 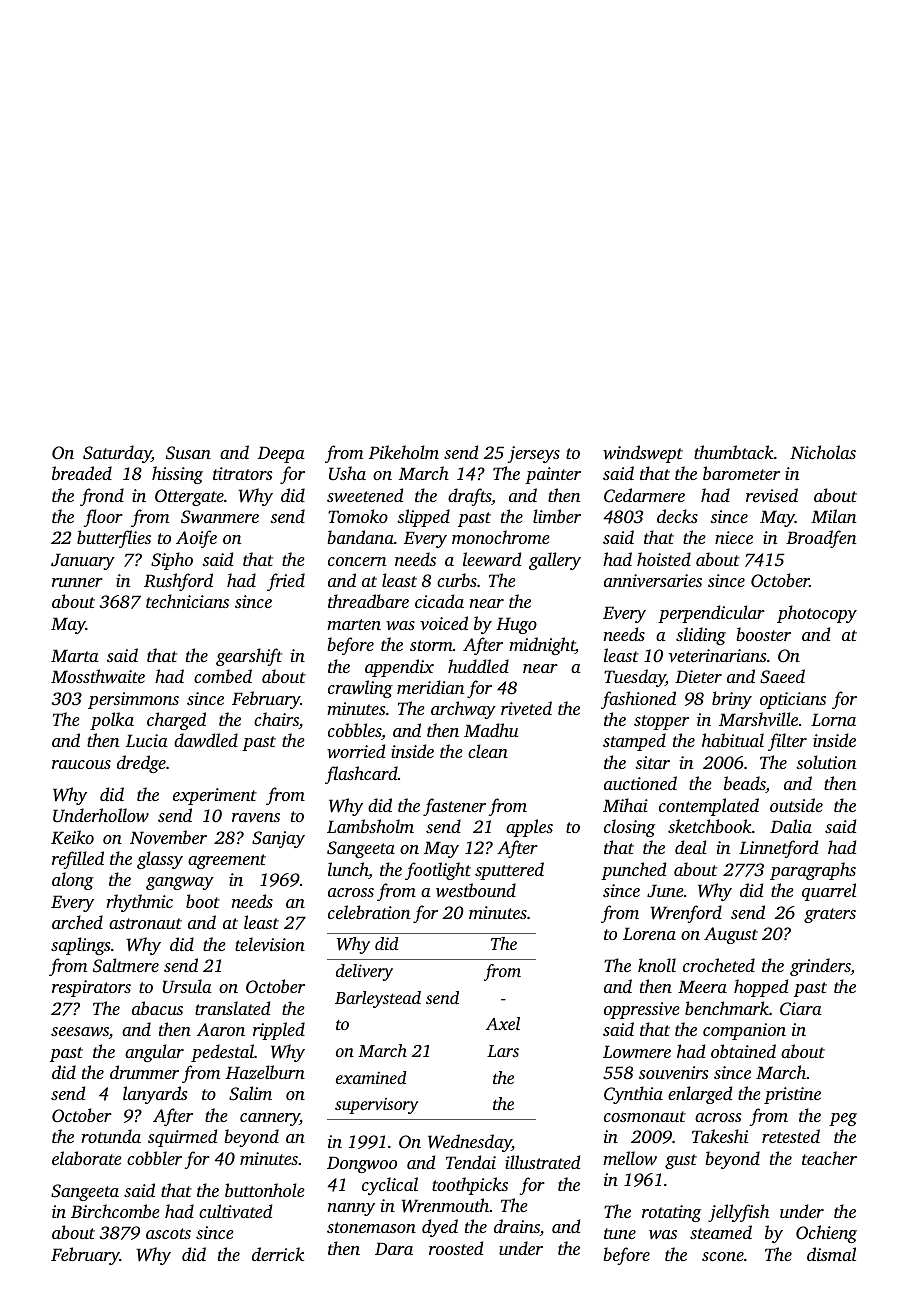 I want to click on ascots, so click(x=168, y=1233).
